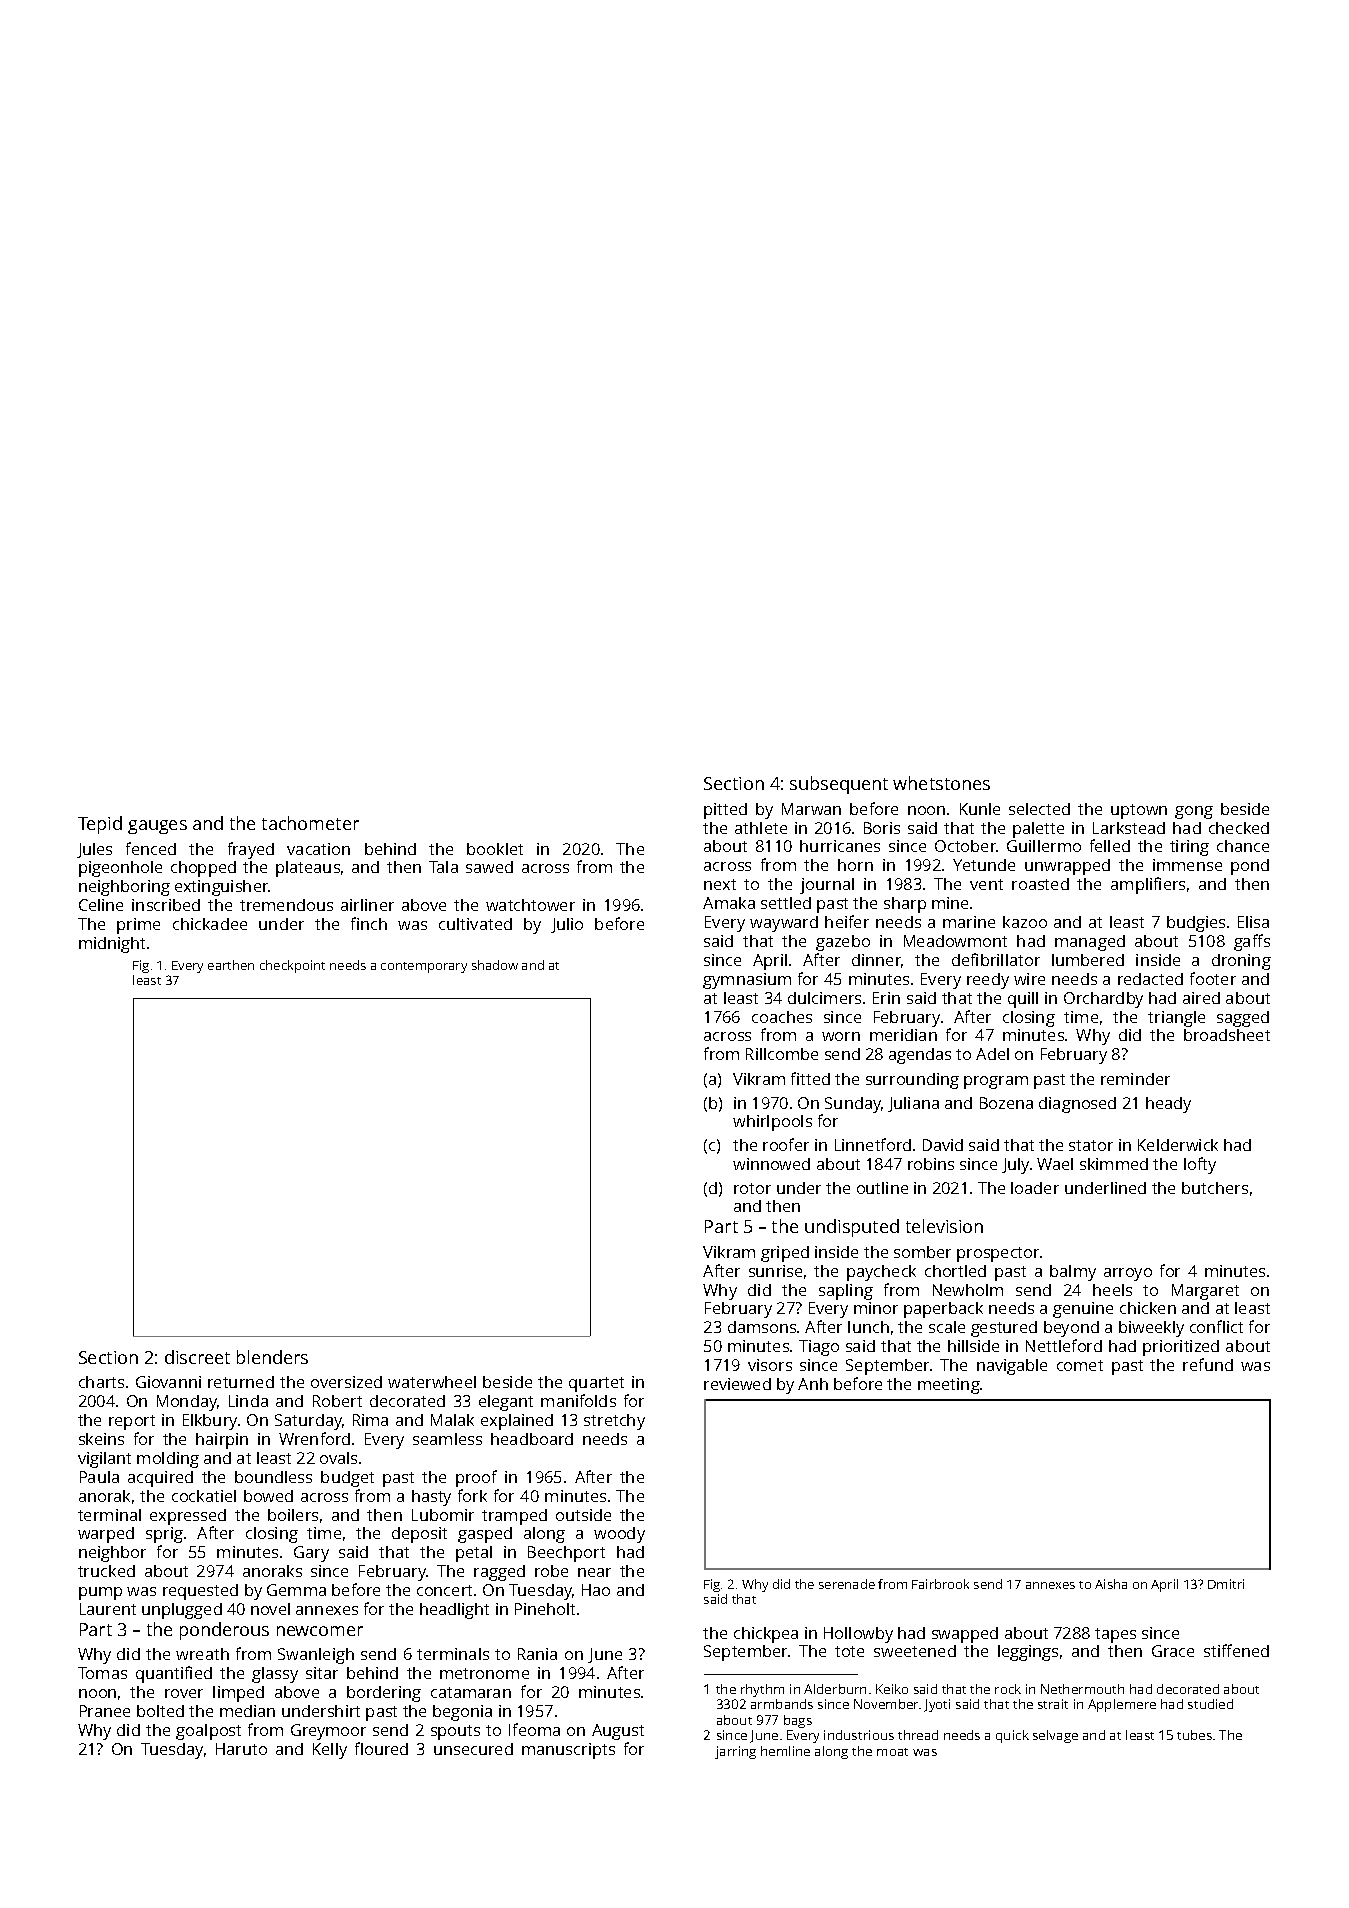 The image size is (1349, 1908). I want to click on reminder, so click(1135, 1079).
